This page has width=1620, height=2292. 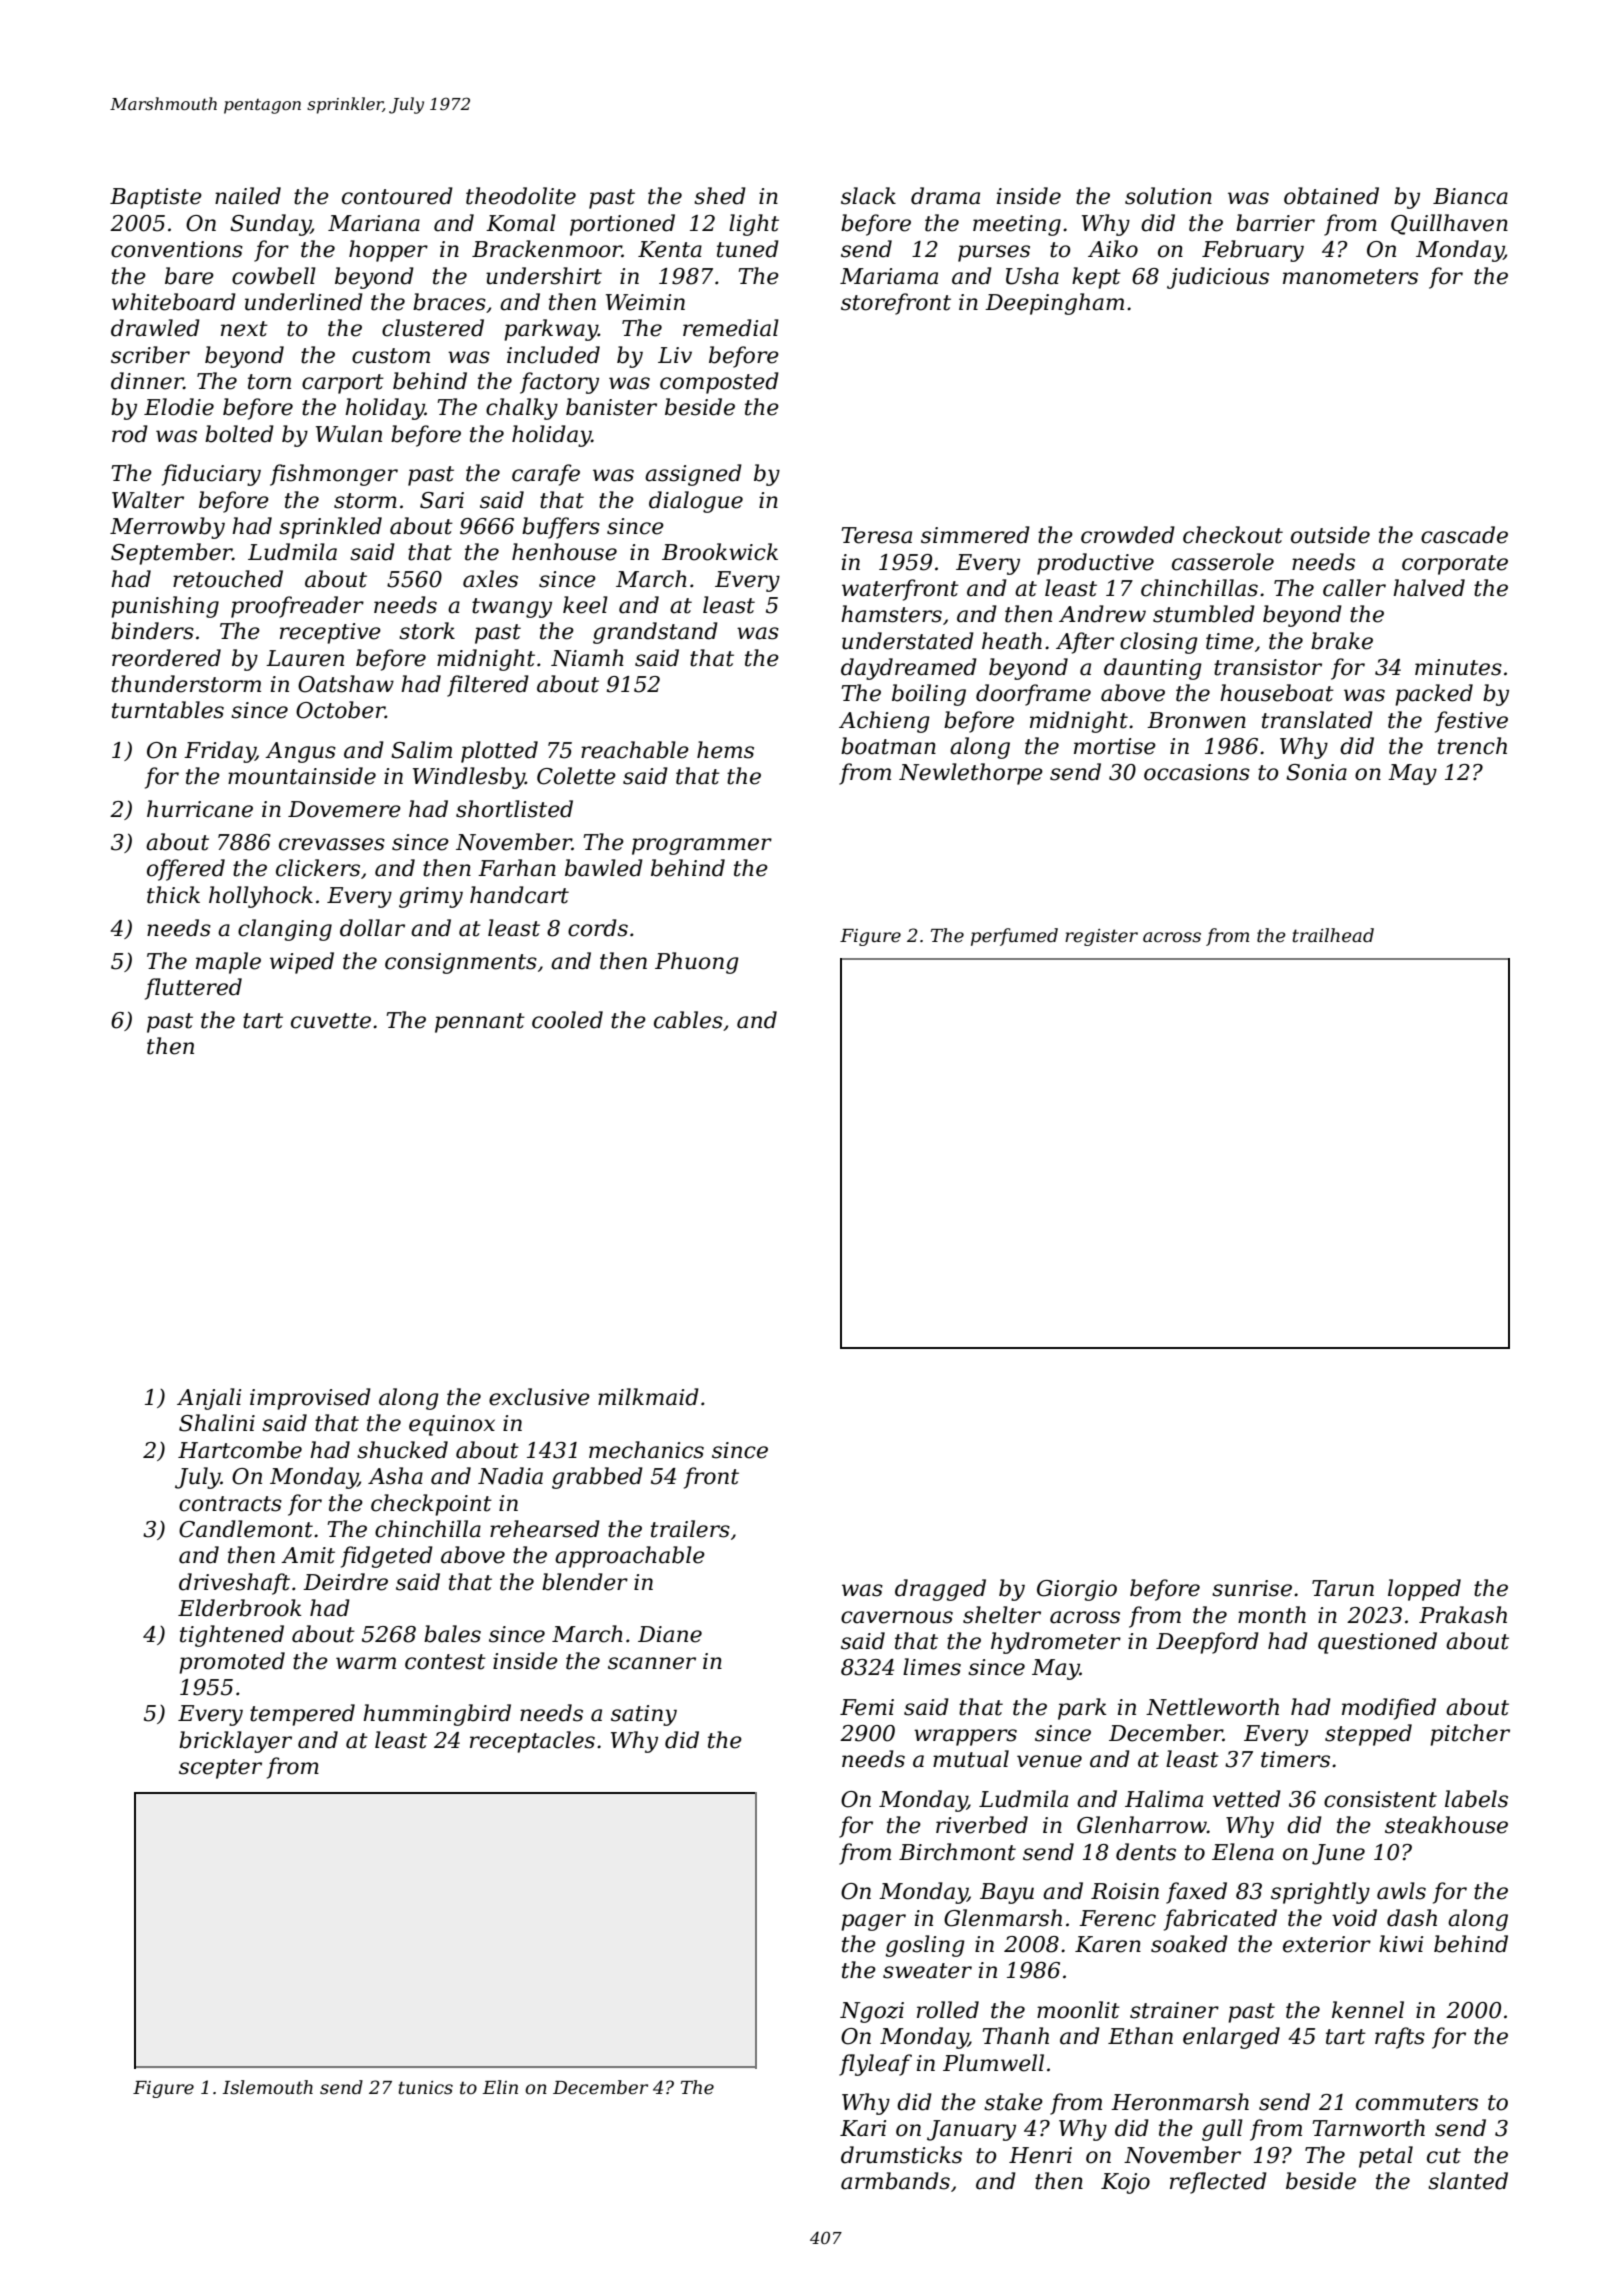 What do you see at coordinates (442, 500) in the page?
I see `Sari` at bounding box center [442, 500].
